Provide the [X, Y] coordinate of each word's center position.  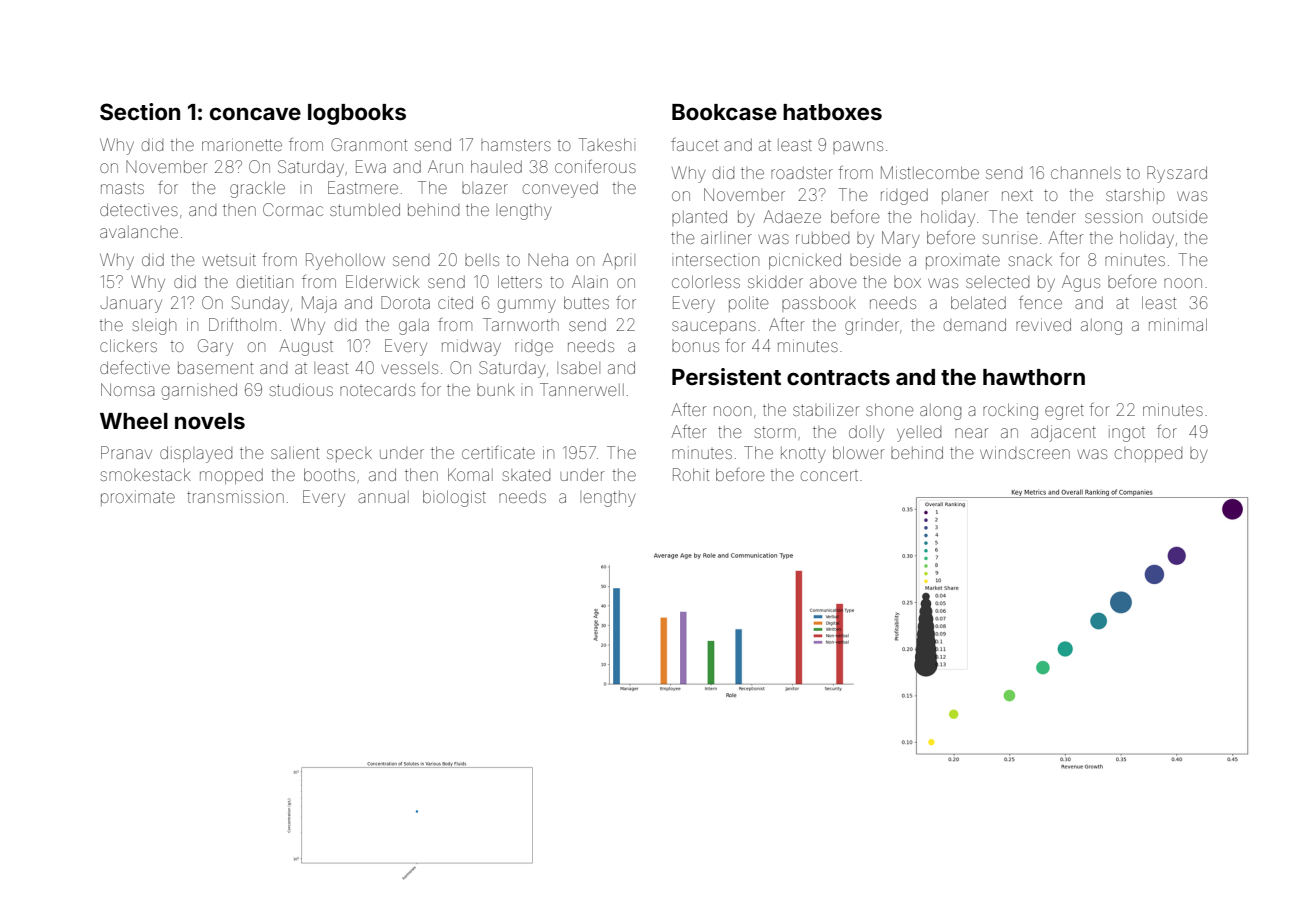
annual [383, 497]
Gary [215, 347]
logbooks [357, 114]
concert [829, 476]
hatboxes [832, 112]
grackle [257, 189]
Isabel [578, 367]
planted [699, 218]
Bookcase [724, 112]
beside [875, 260]
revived [1043, 324]
